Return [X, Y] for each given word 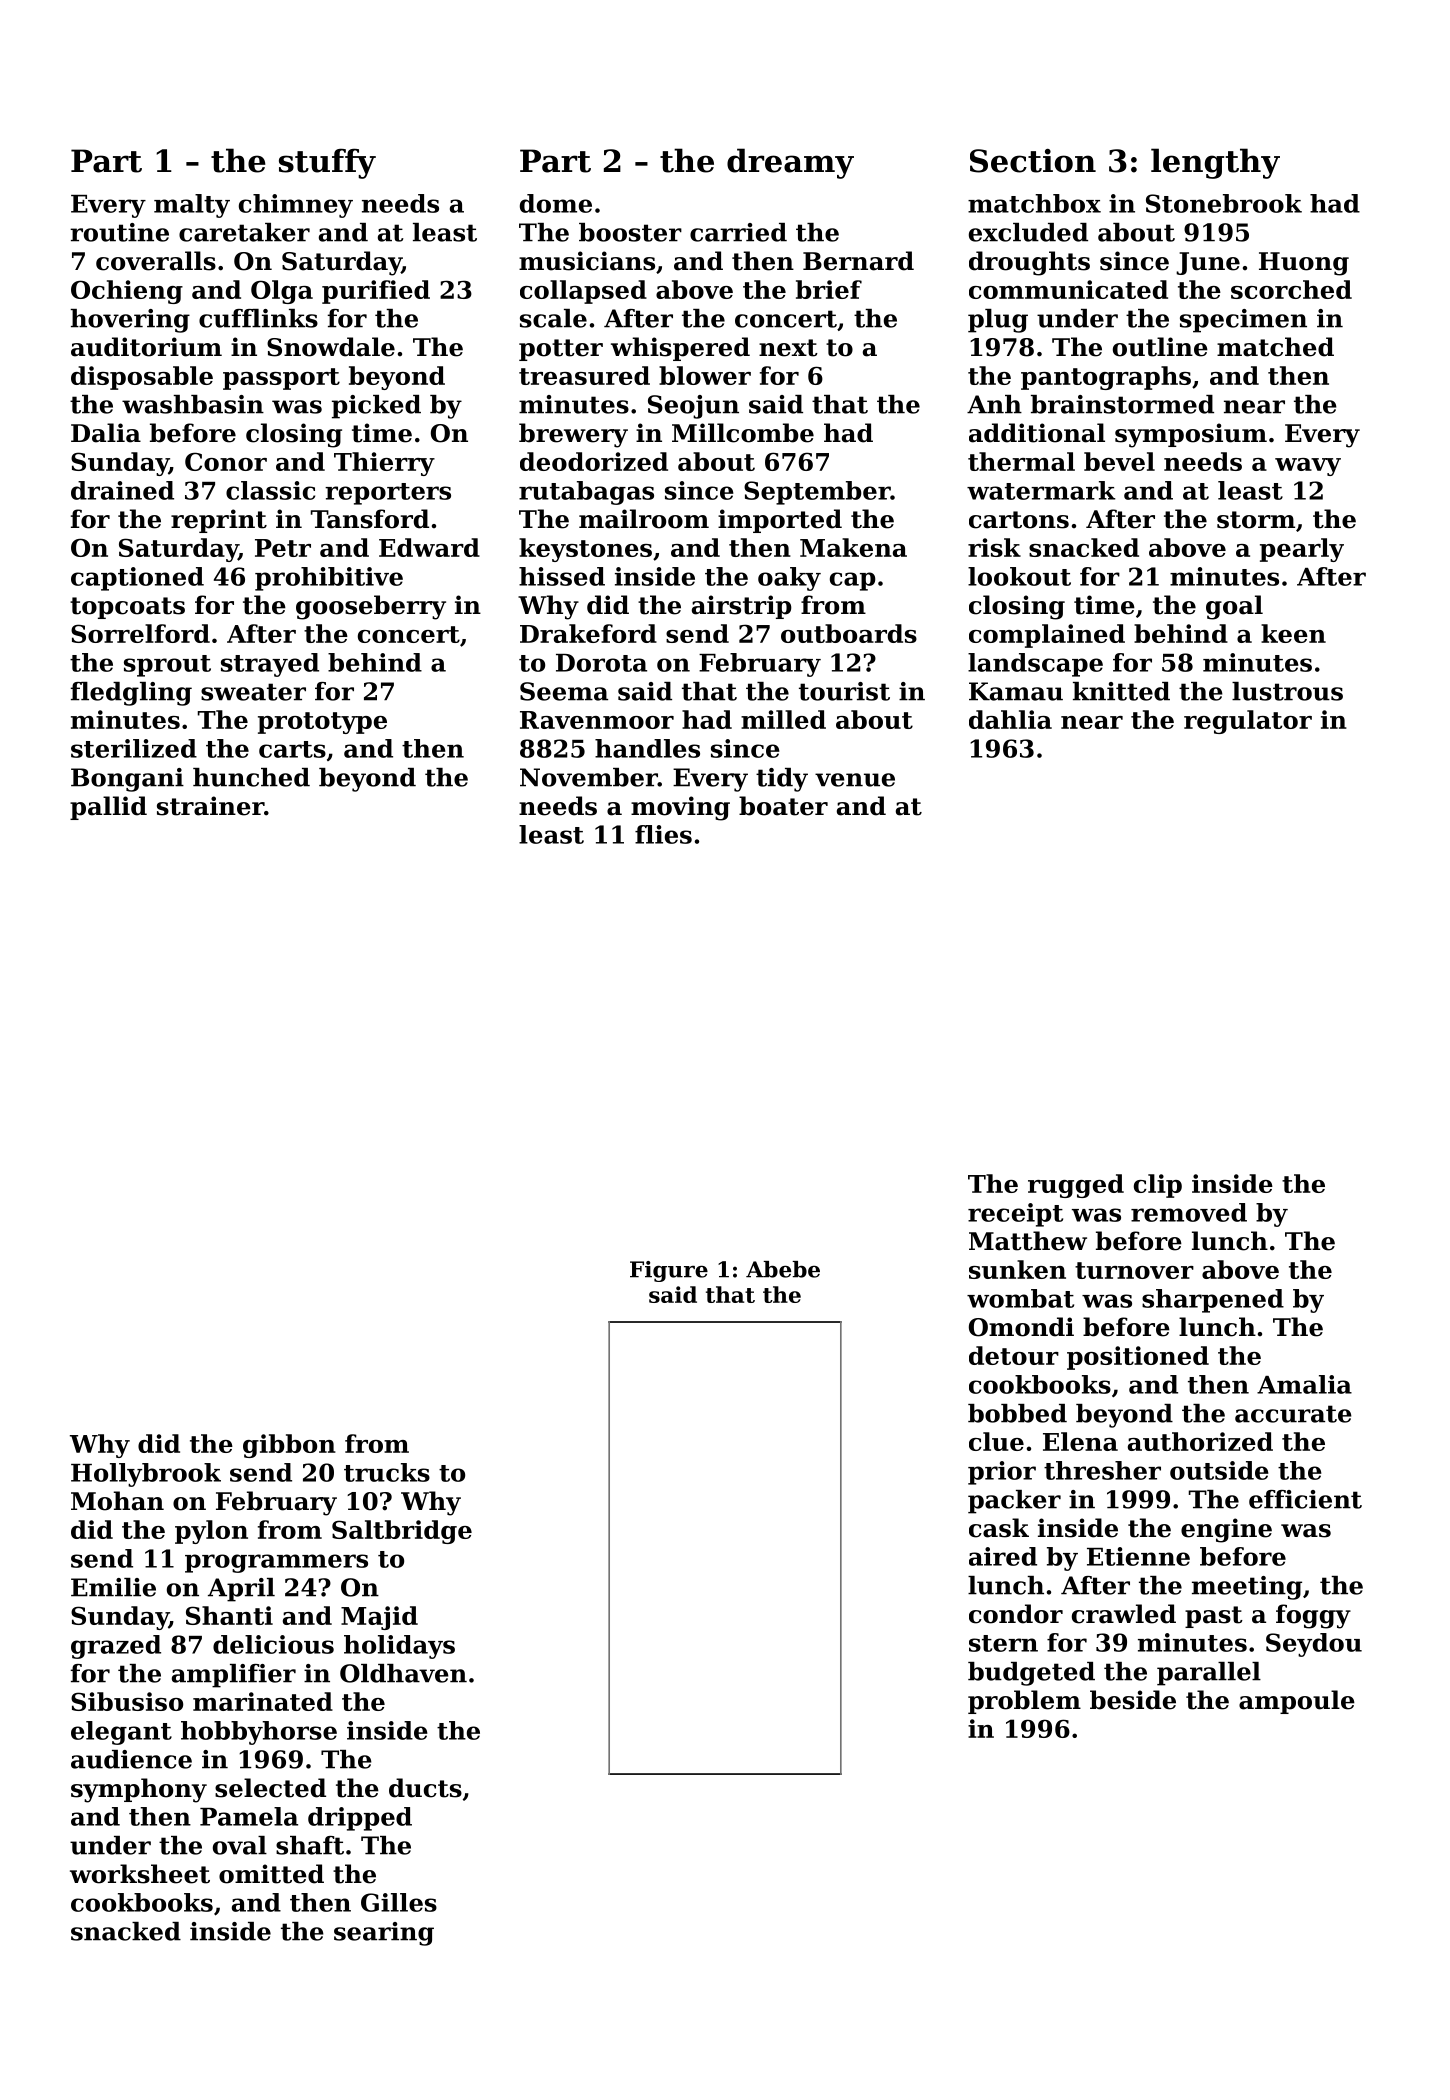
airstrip [742, 607]
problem [1024, 1702]
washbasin [193, 404]
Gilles [399, 1902]
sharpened [1213, 1301]
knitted [1121, 691]
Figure [669, 1271]
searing [384, 1934]
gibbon [289, 1446]
